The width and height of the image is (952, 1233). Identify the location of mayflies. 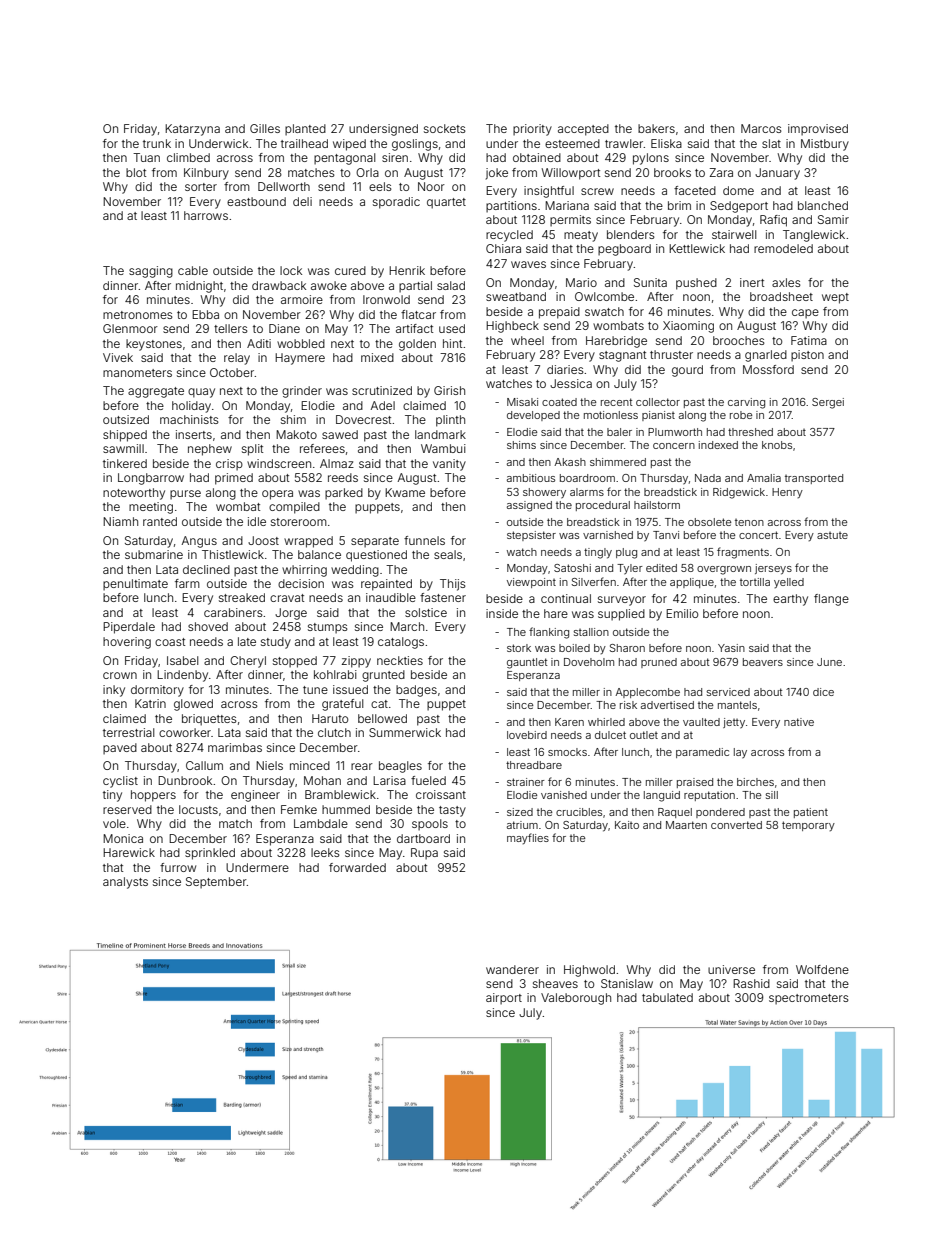
(528, 838).
